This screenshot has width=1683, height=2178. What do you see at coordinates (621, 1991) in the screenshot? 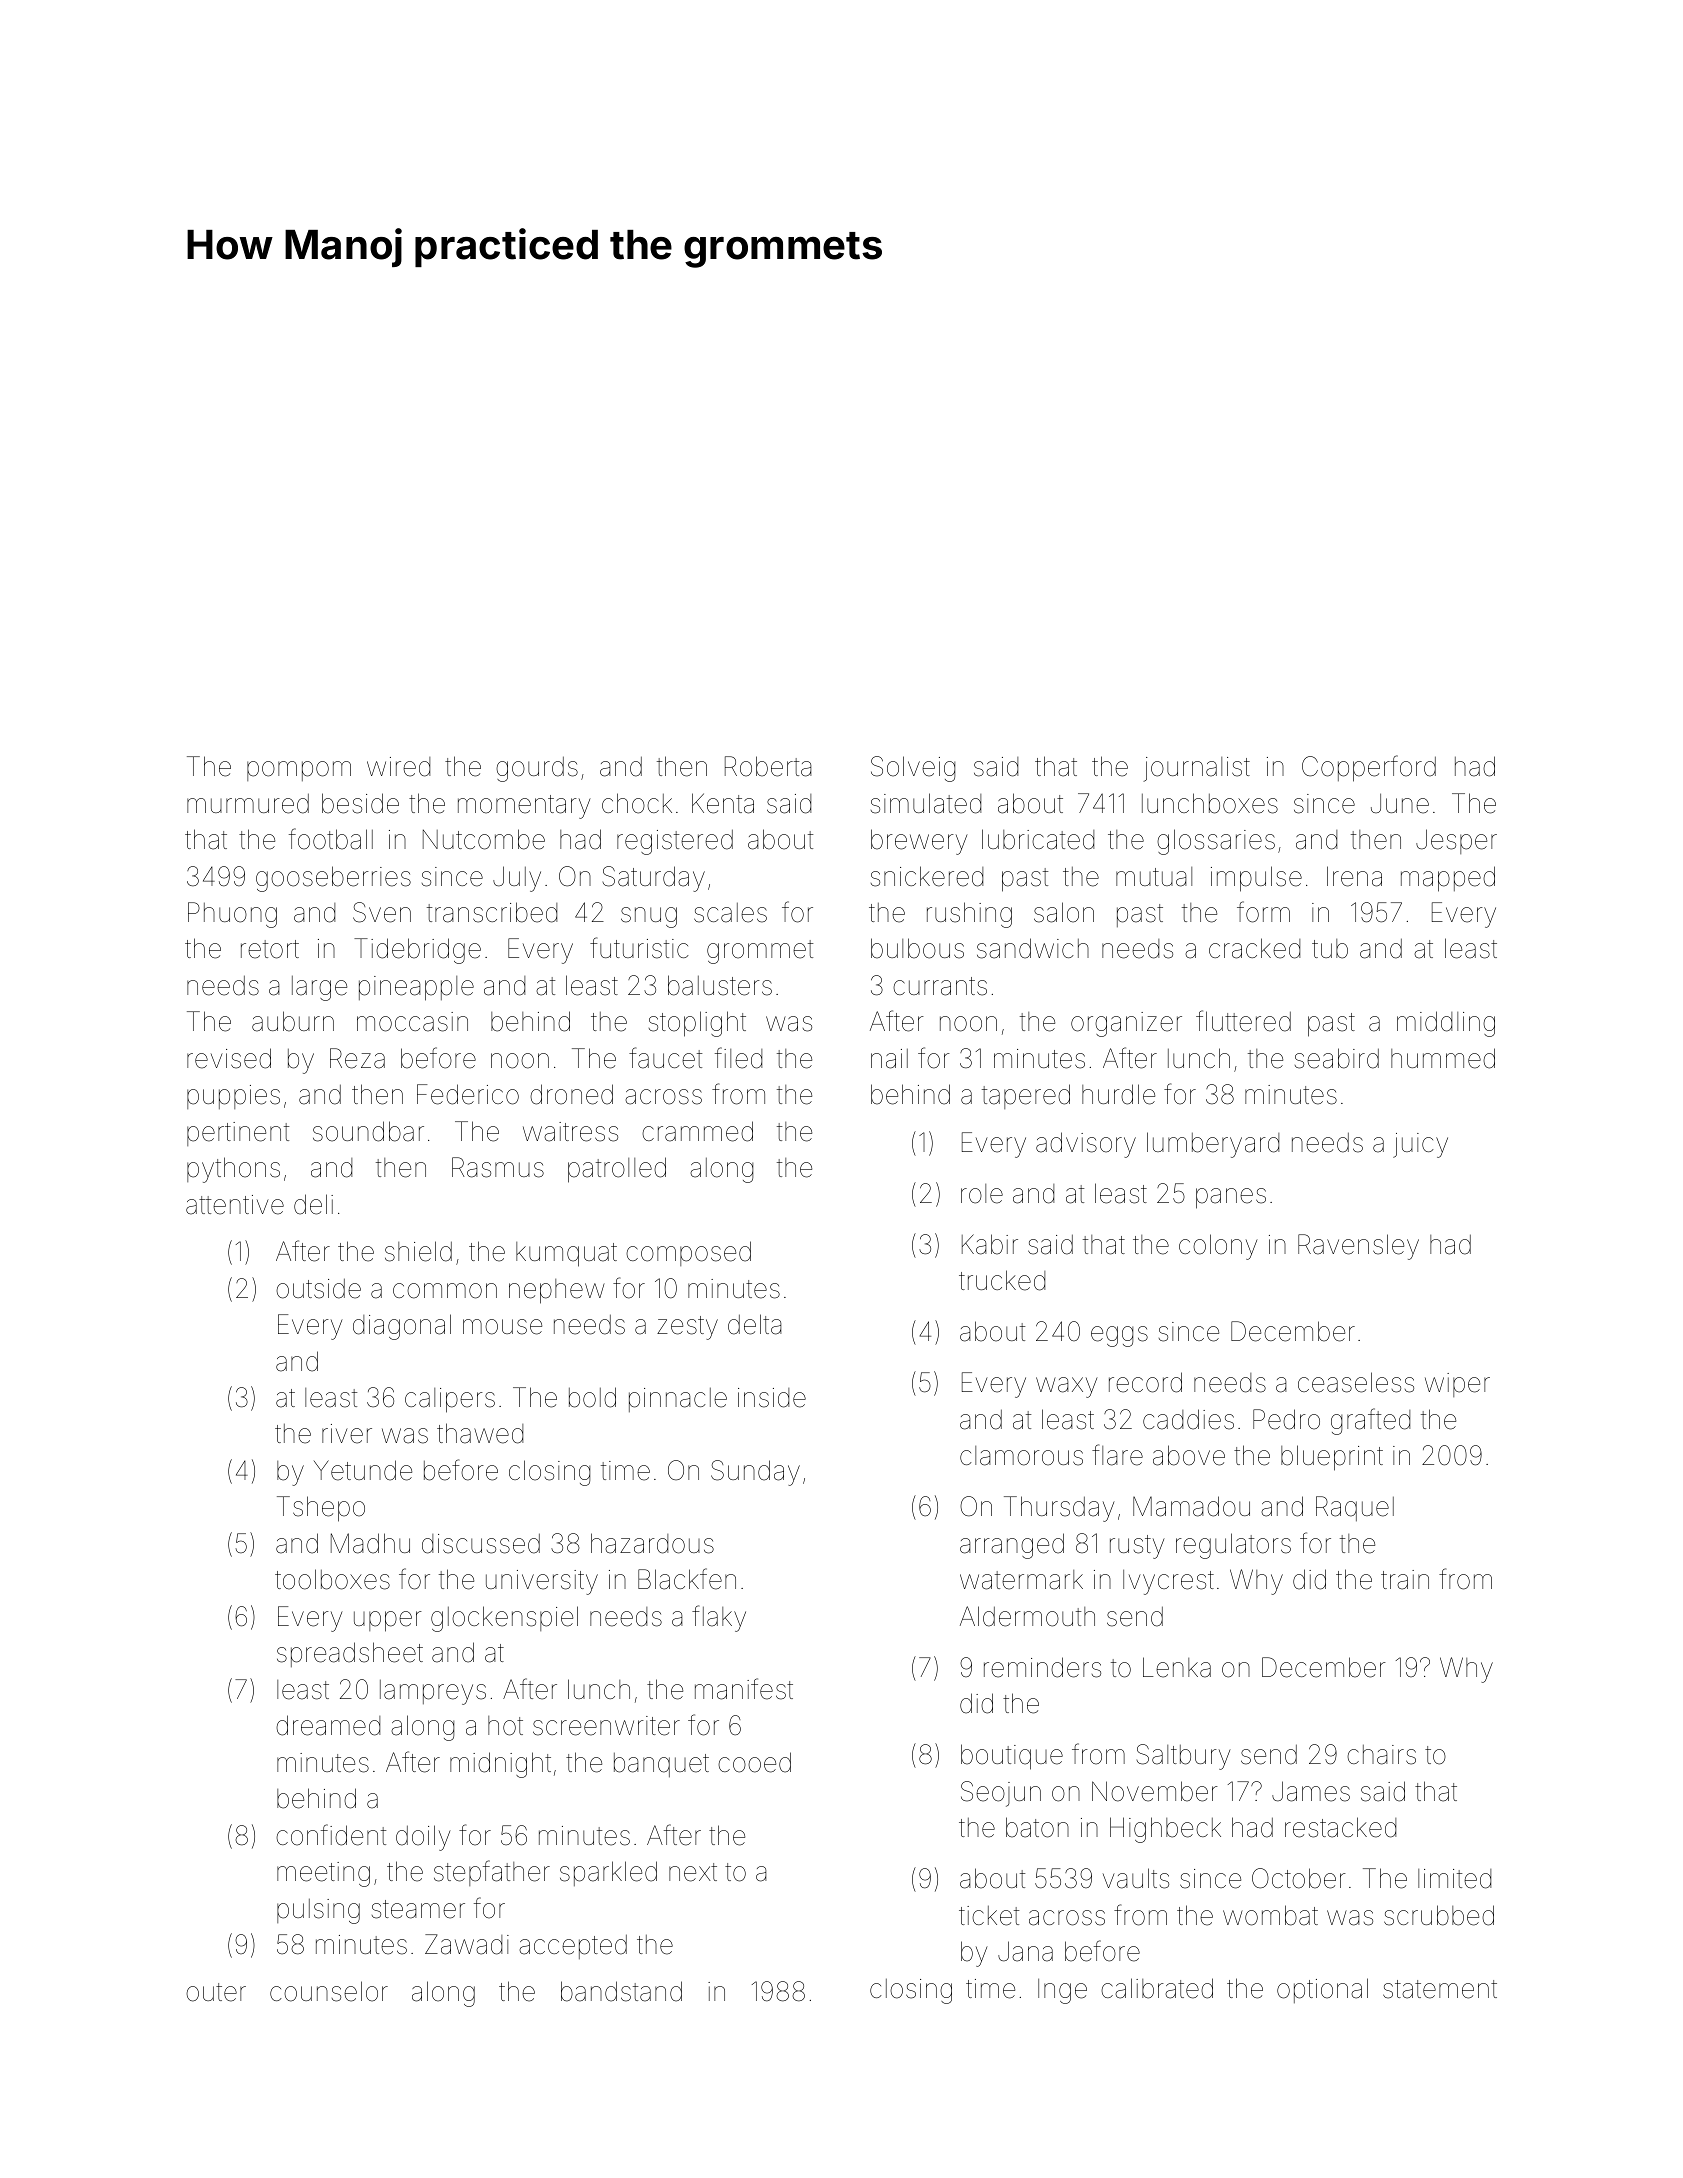
I see `bandstand` at bounding box center [621, 1991].
